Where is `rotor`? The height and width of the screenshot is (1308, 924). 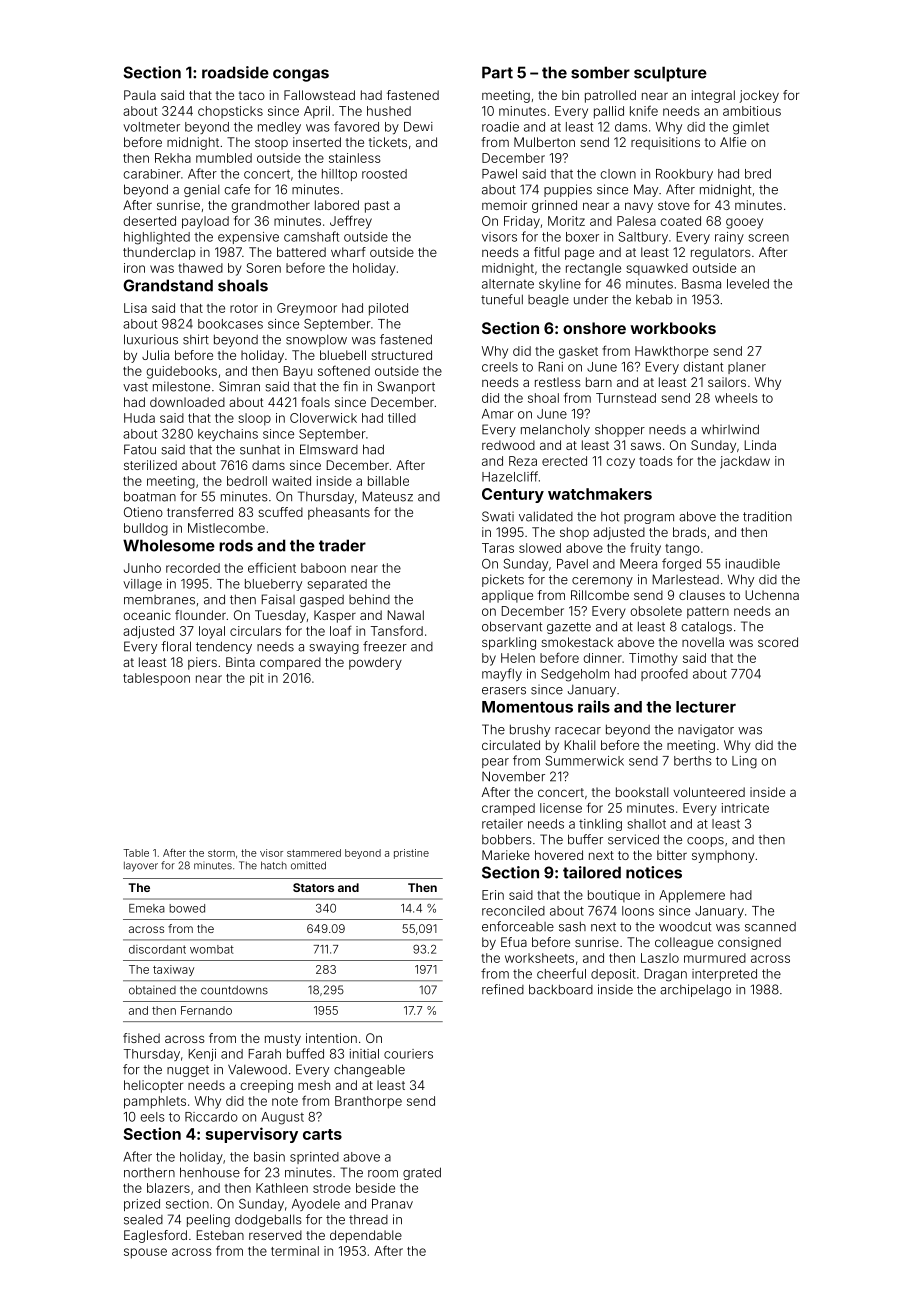 rotor is located at coordinates (244, 308).
